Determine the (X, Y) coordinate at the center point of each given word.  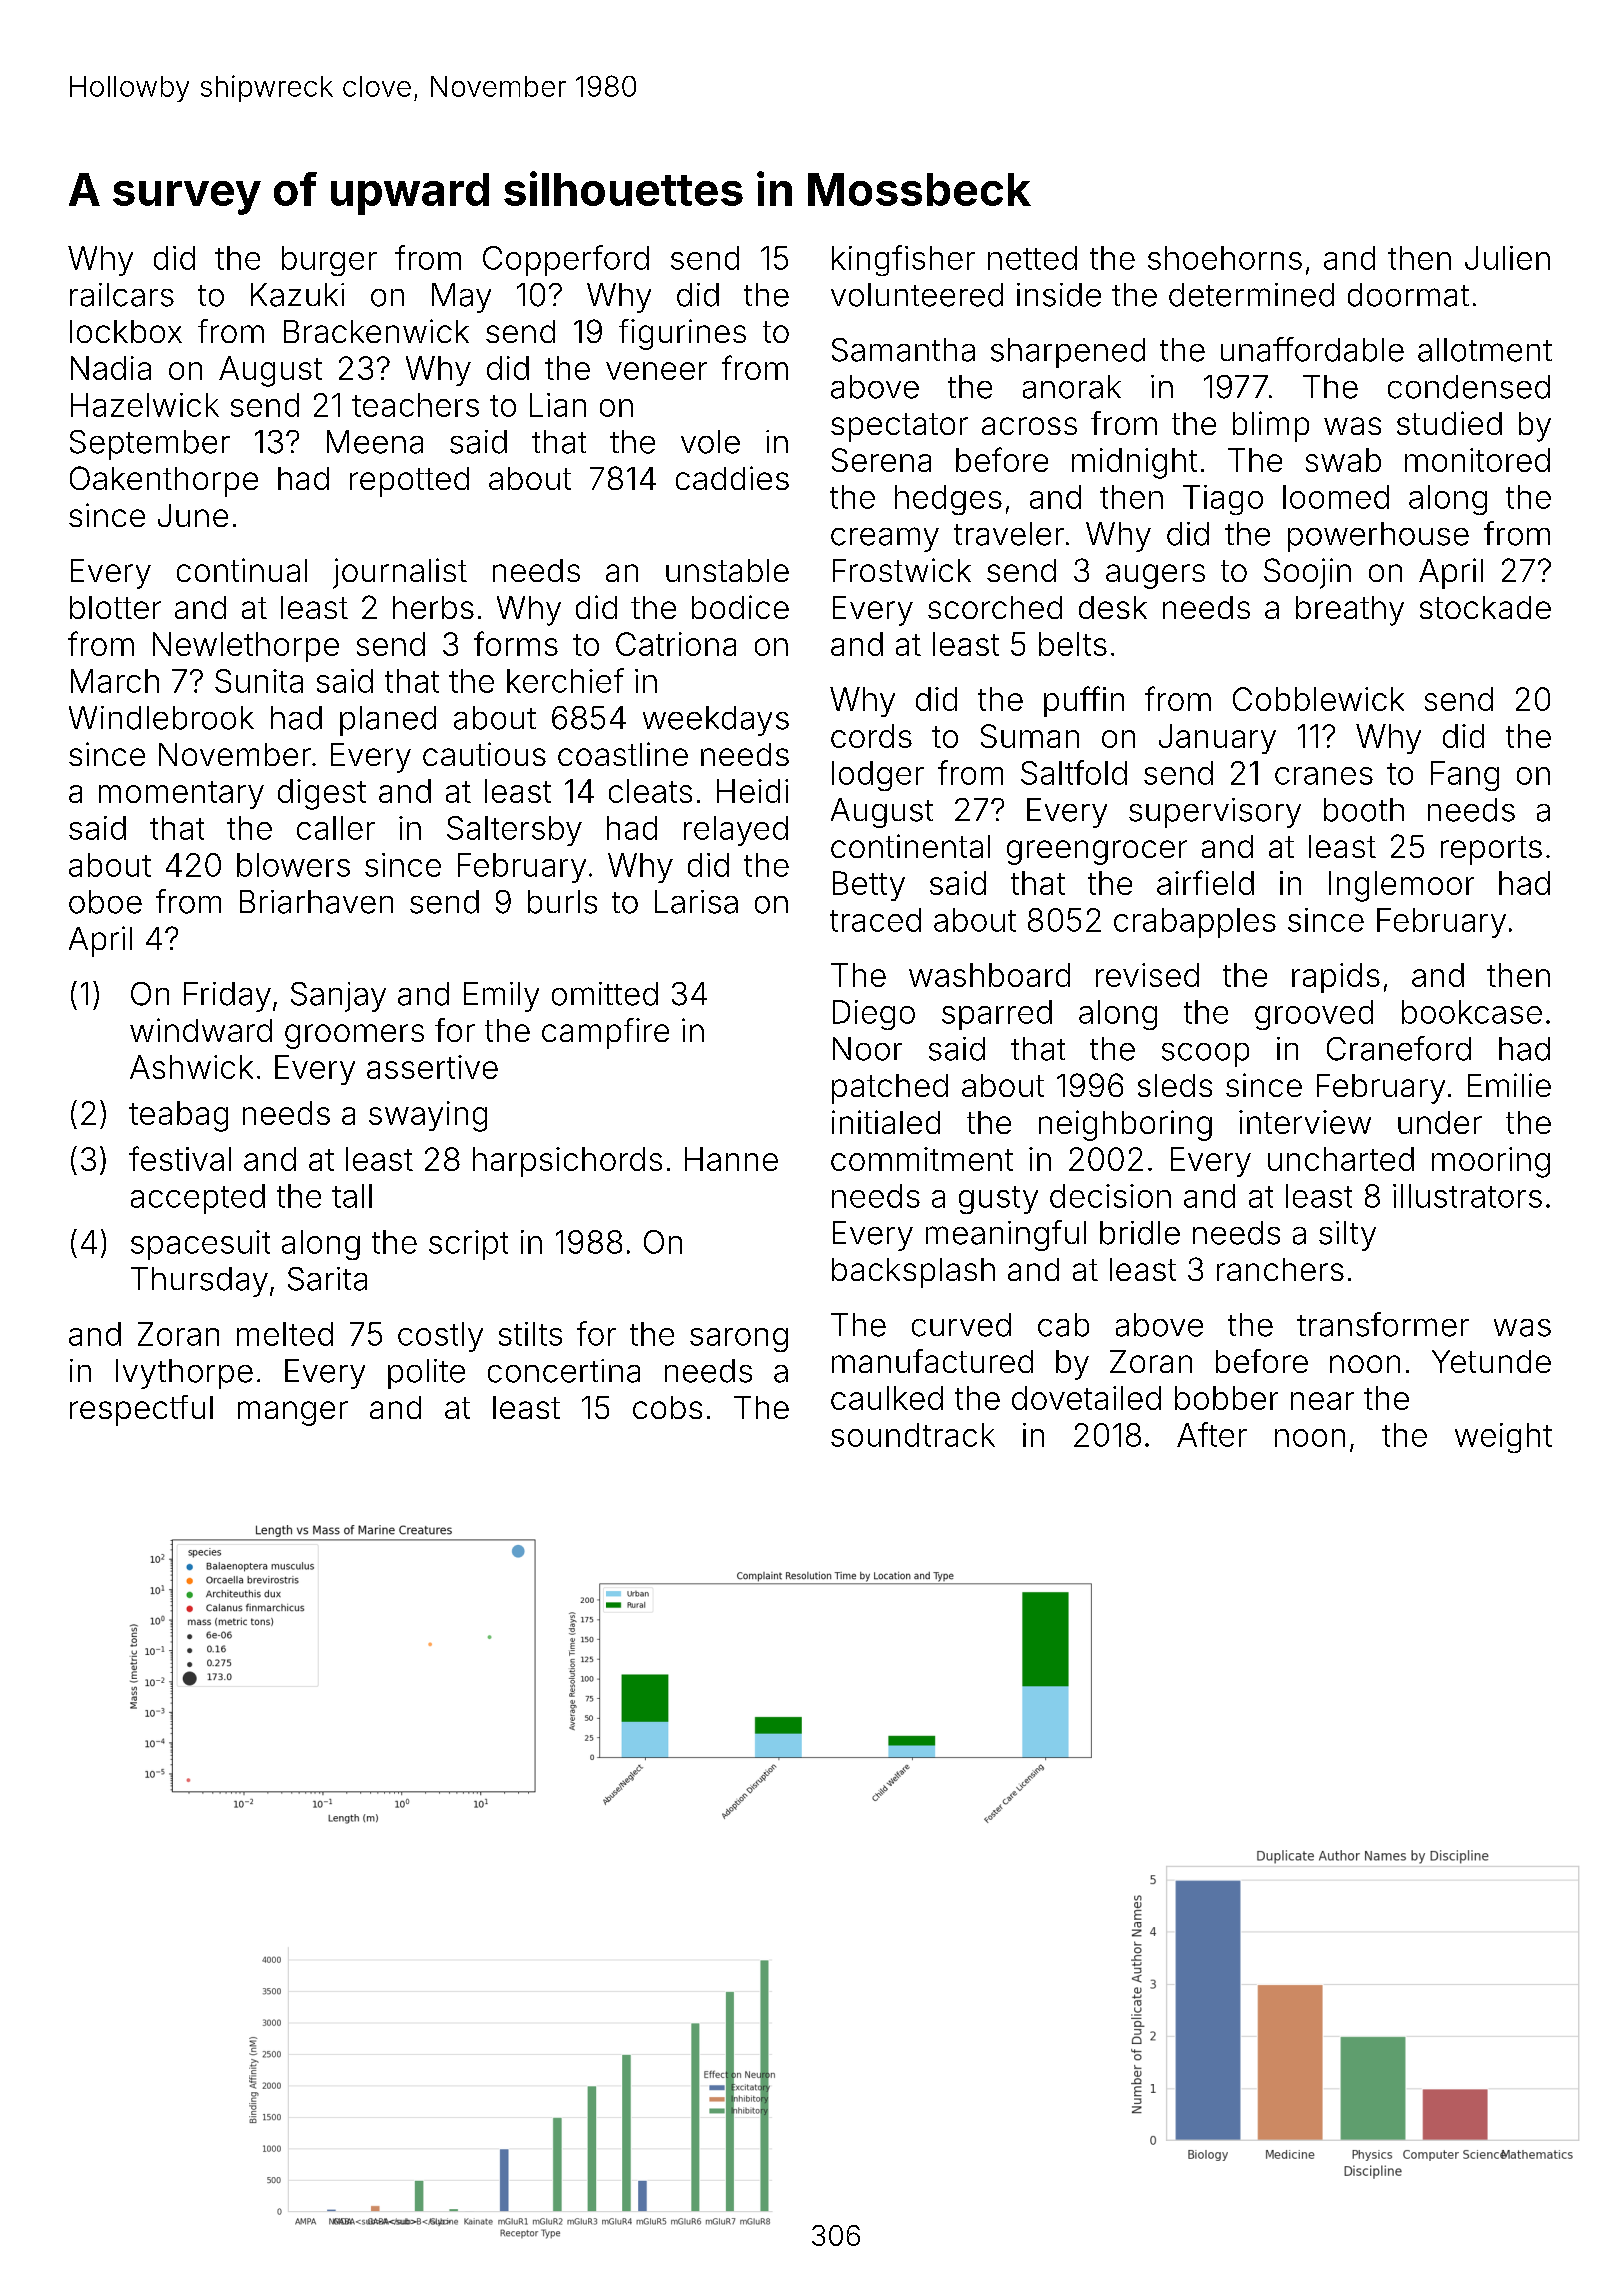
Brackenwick (376, 331)
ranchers (1280, 1269)
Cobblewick (1318, 699)
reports (1491, 850)
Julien (1507, 258)
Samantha (903, 350)
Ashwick (191, 1067)
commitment (922, 1159)
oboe (105, 902)
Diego (874, 1015)
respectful (141, 1410)
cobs (667, 1407)
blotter (115, 607)
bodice (740, 607)
